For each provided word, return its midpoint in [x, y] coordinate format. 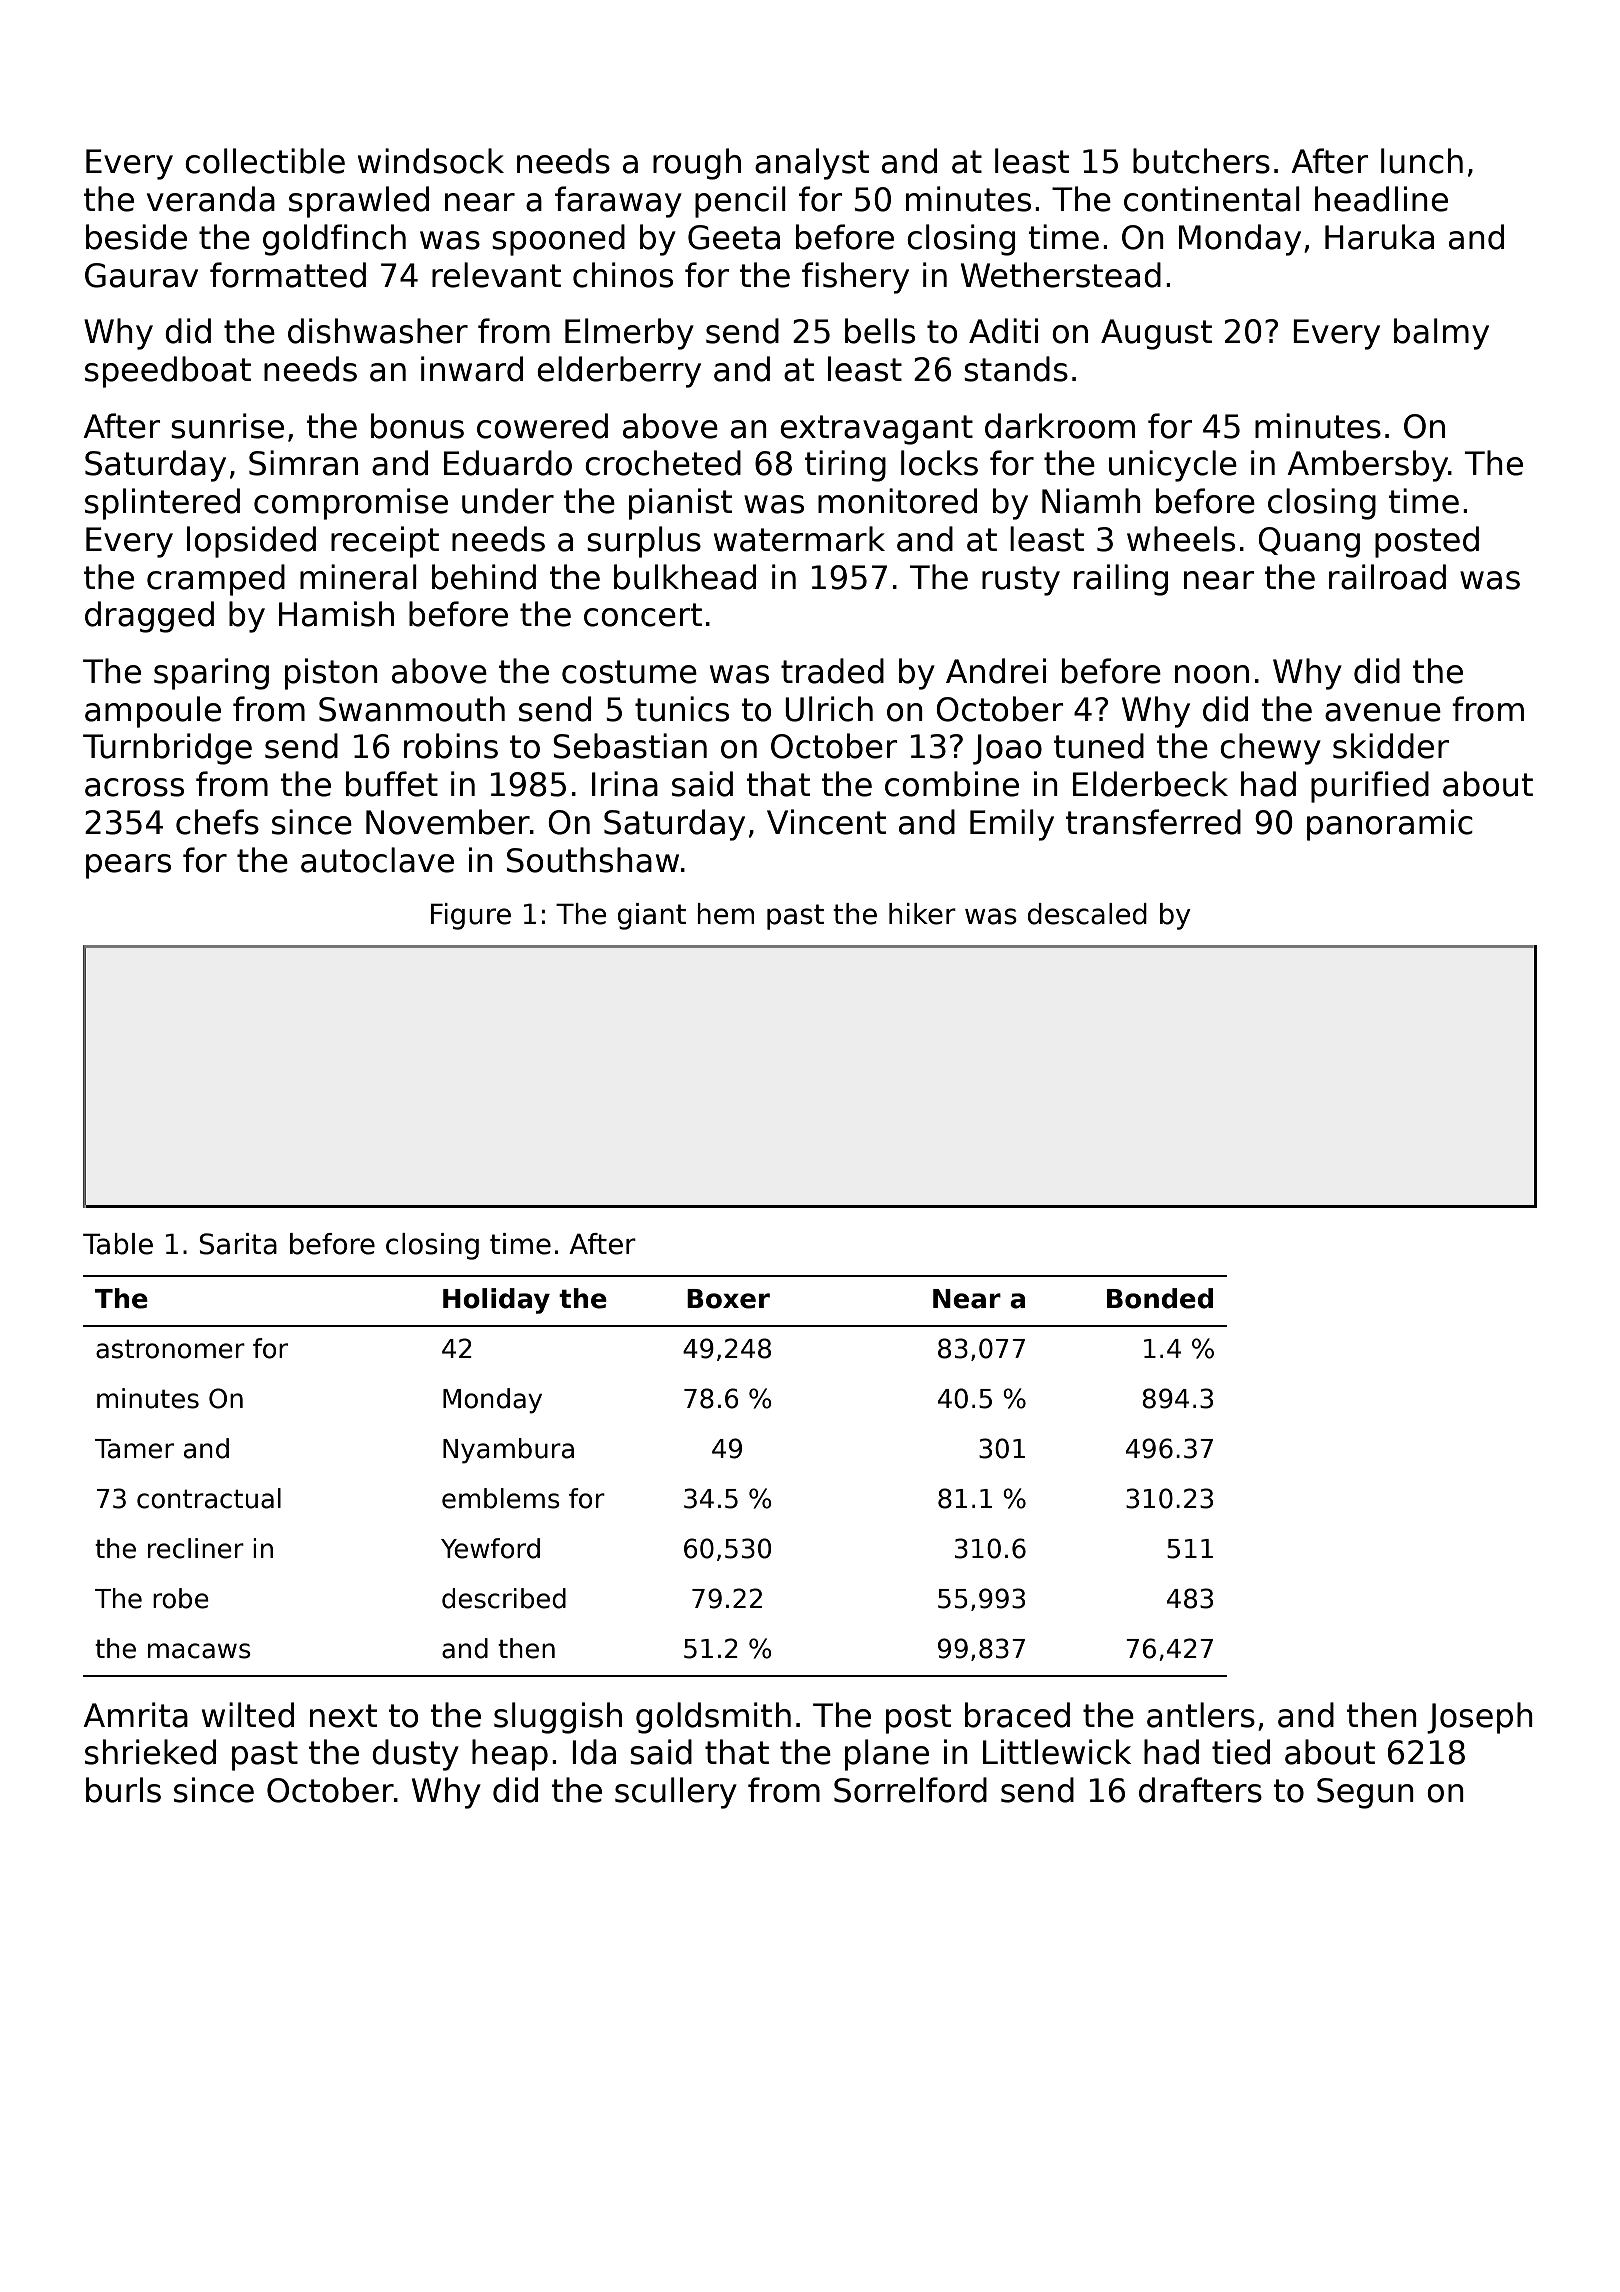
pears [128, 866]
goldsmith [713, 1718]
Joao [1007, 749]
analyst [812, 164]
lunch [1422, 161]
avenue [1383, 712]
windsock [431, 161]
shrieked [150, 1752]
